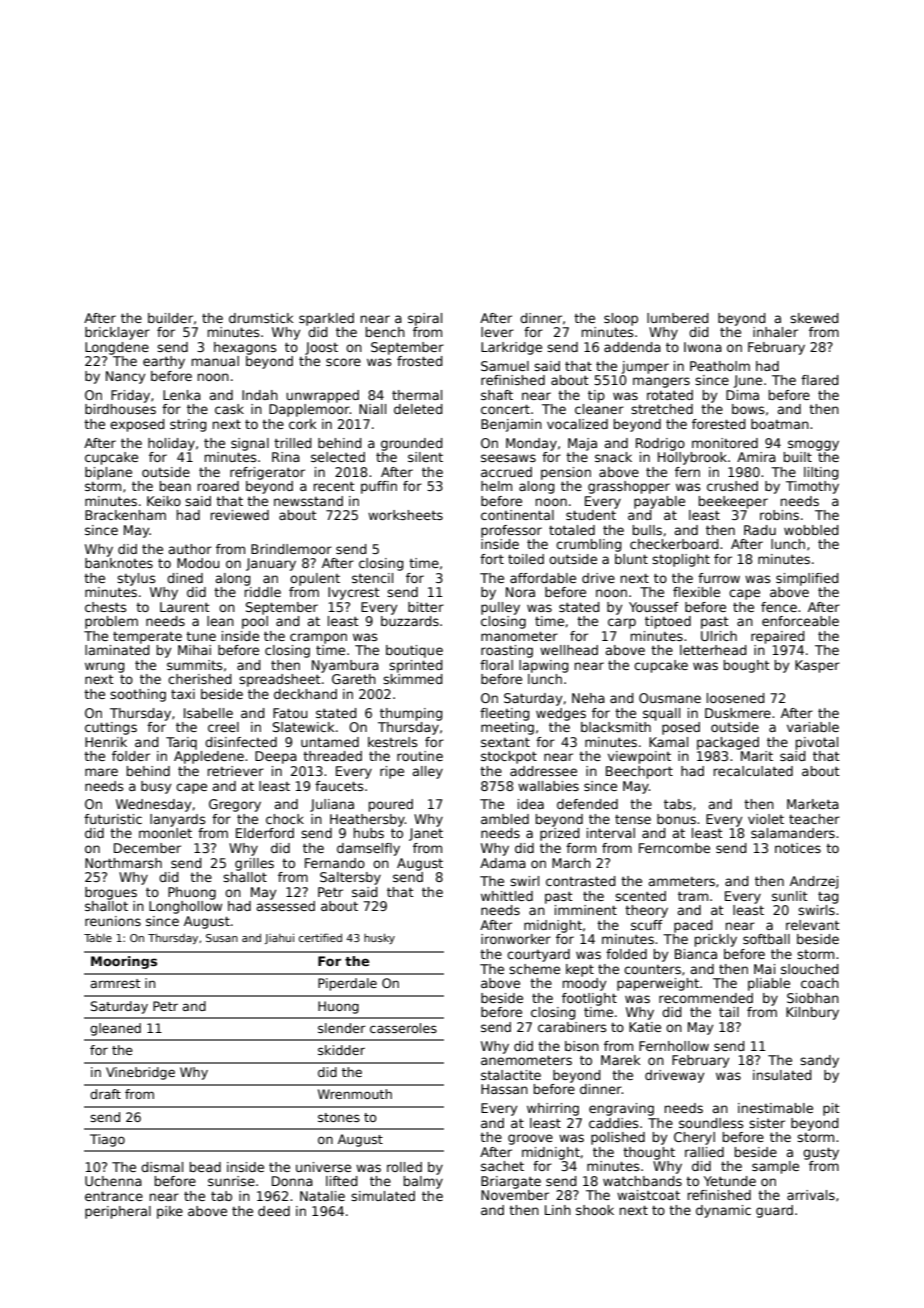  What do you see at coordinates (814, 882) in the document?
I see `Andrzej` at bounding box center [814, 882].
